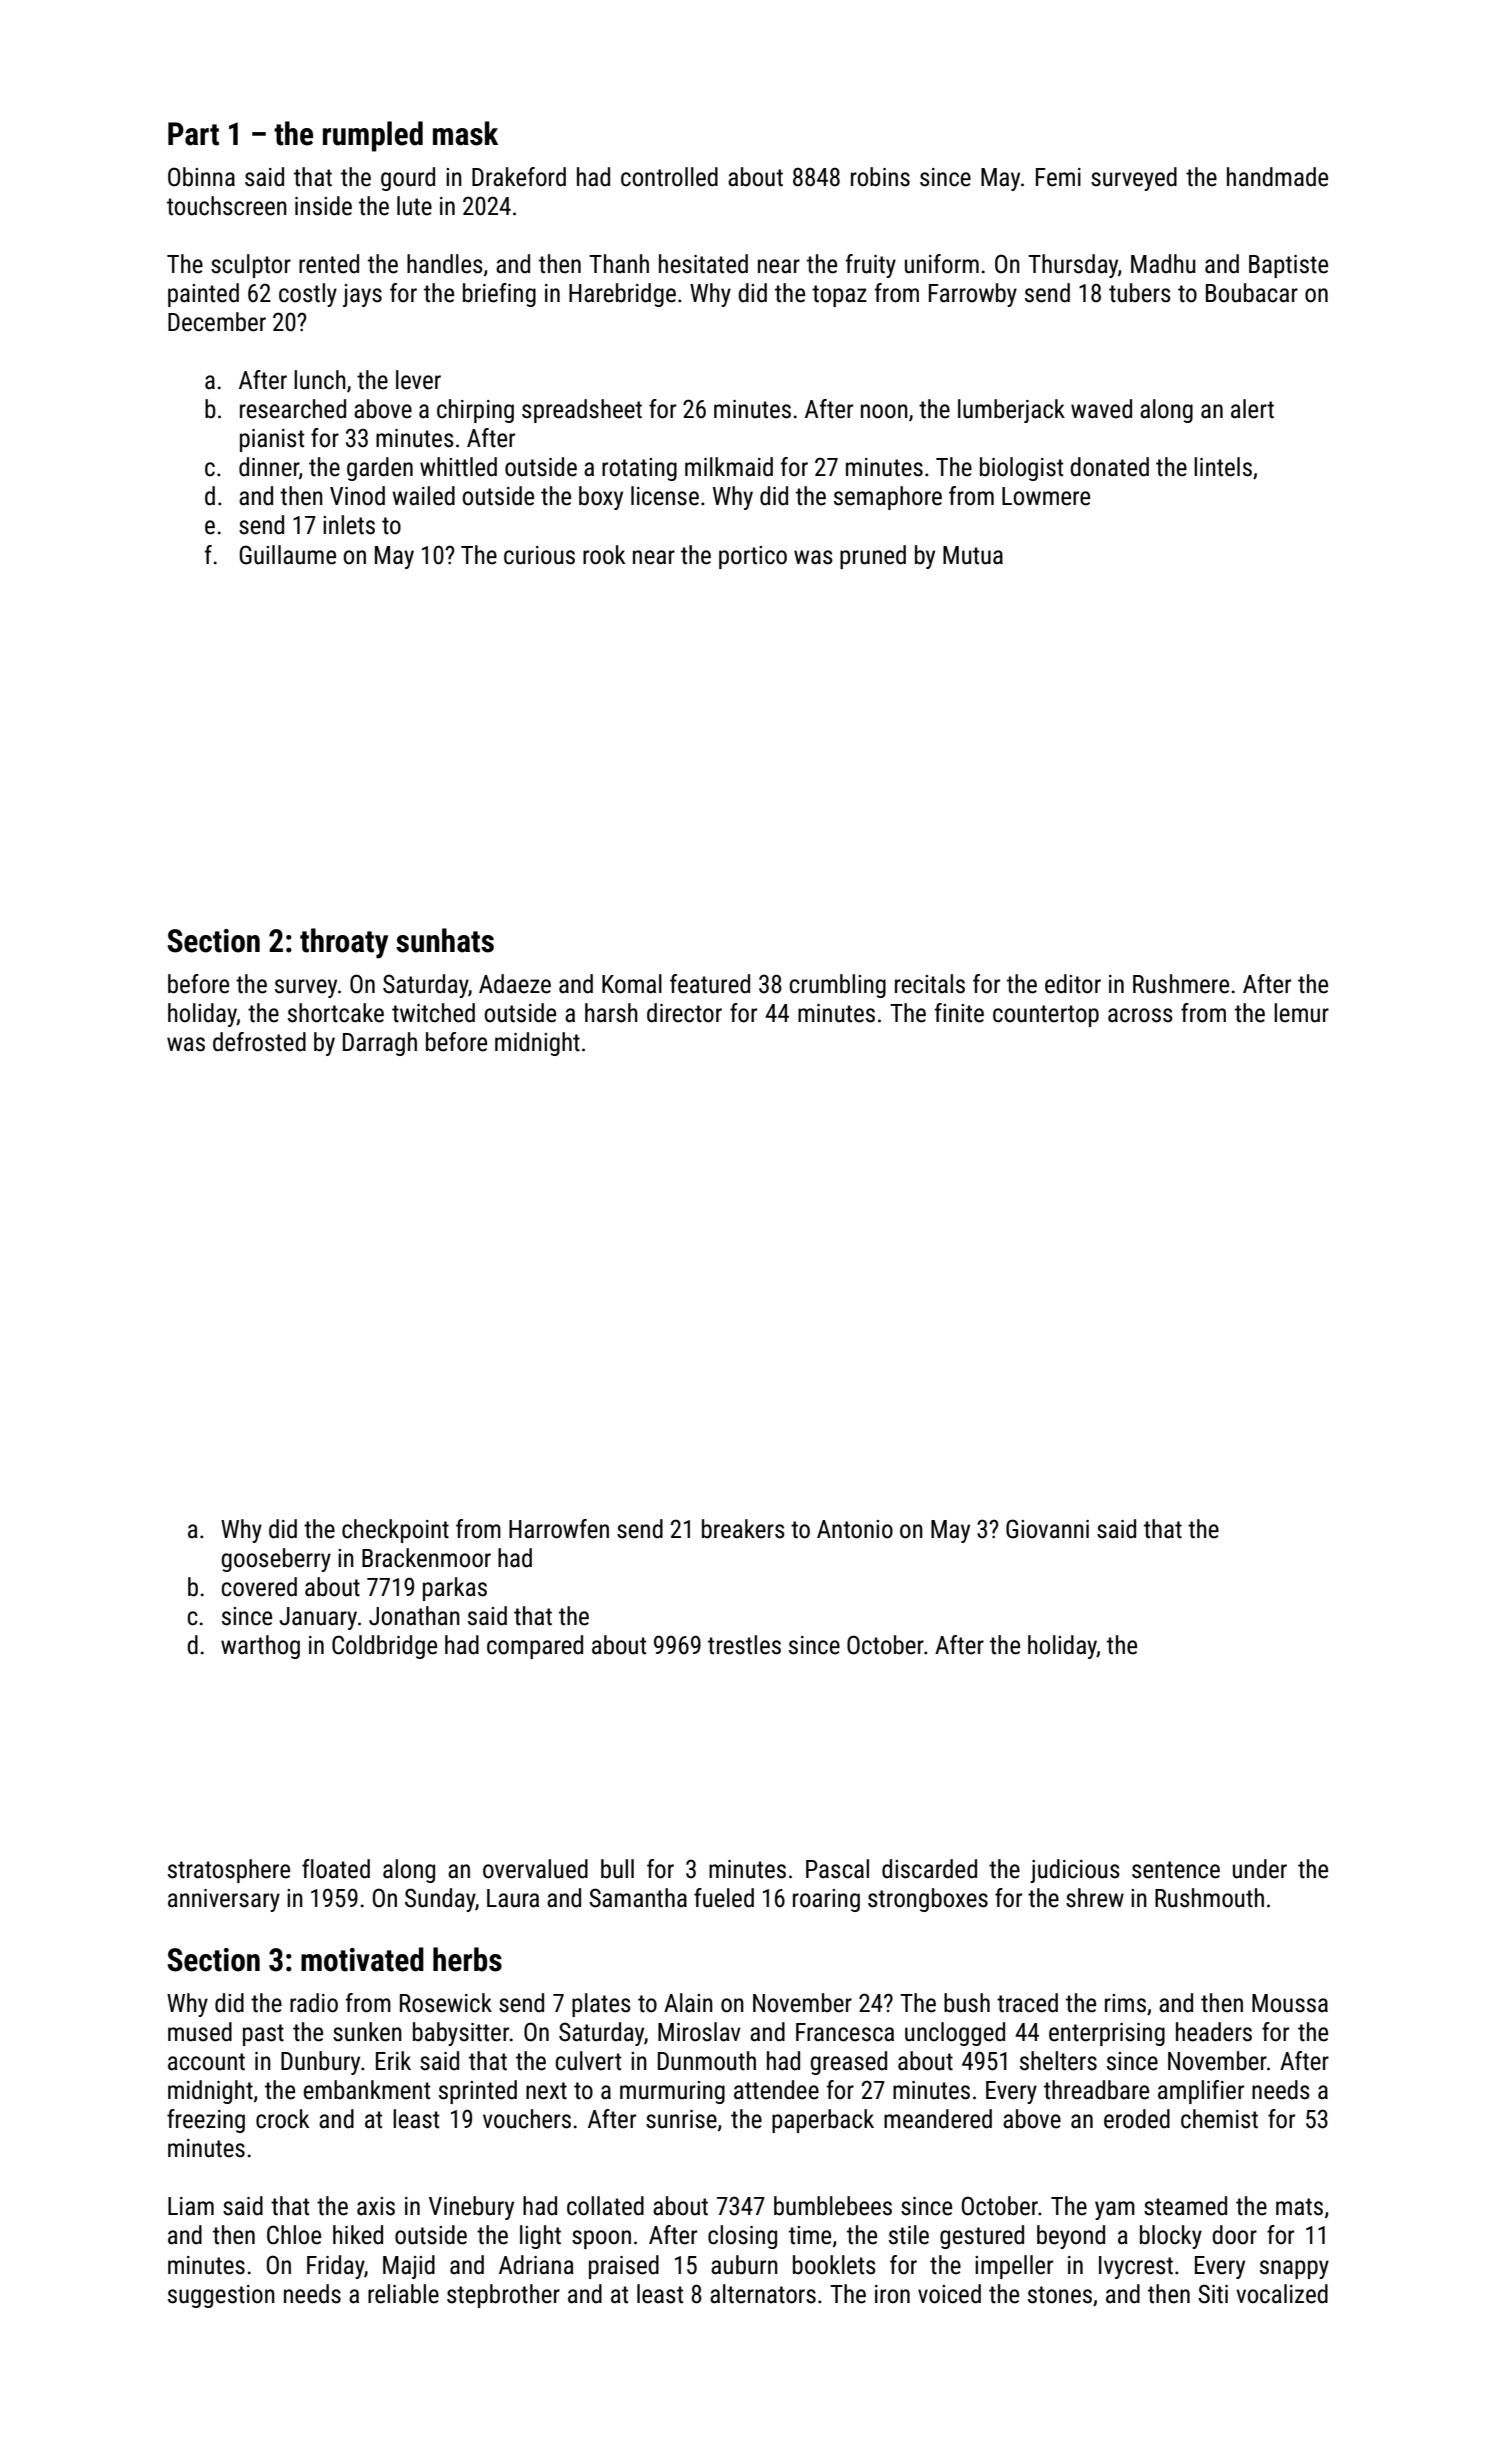 The width and height of the screenshot is (1496, 2464). I want to click on lemur, so click(1301, 1013).
